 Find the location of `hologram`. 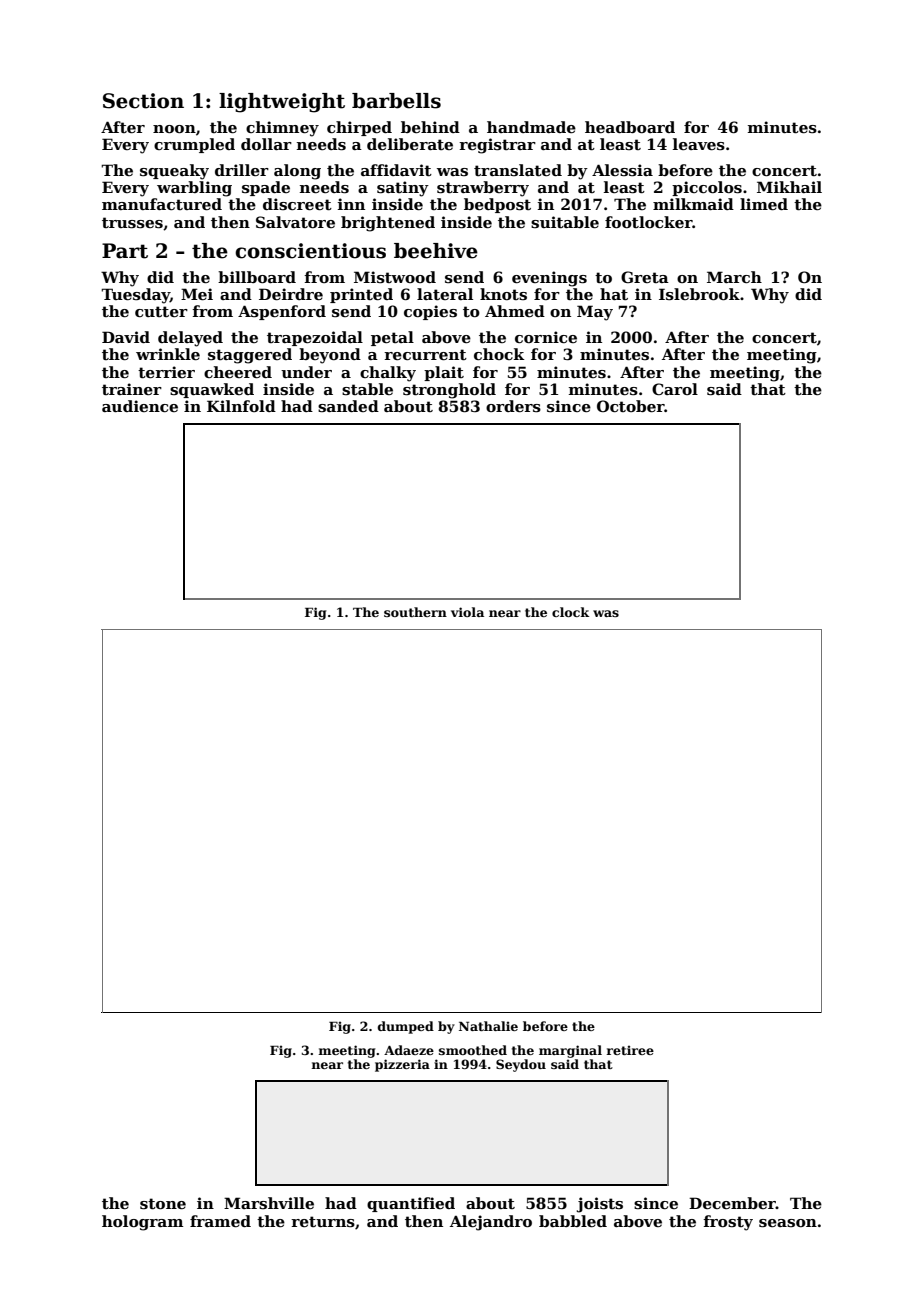

hologram is located at coordinates (142, 1223).
